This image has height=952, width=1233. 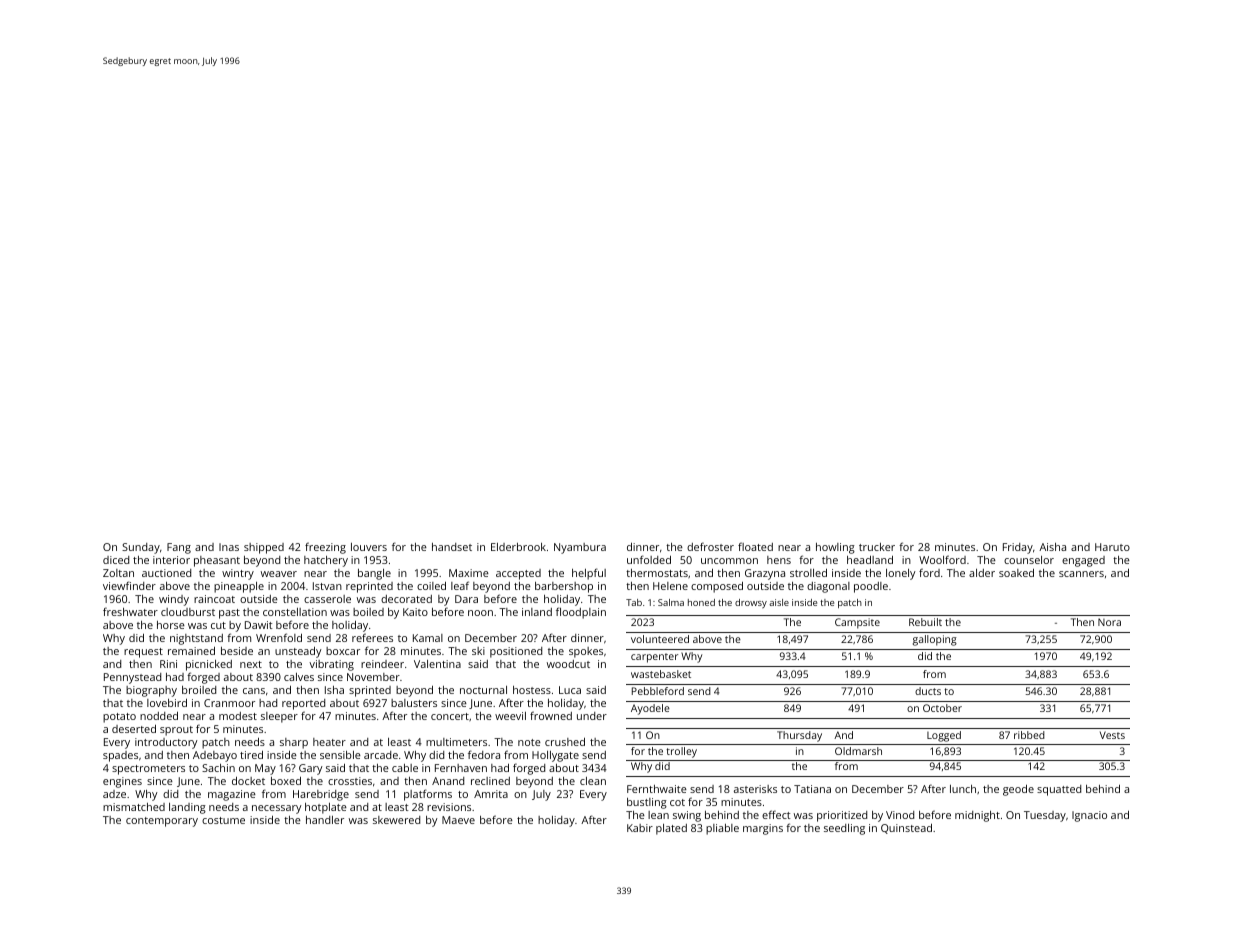 I want to click on sensible, so click(x=340, y=755).
